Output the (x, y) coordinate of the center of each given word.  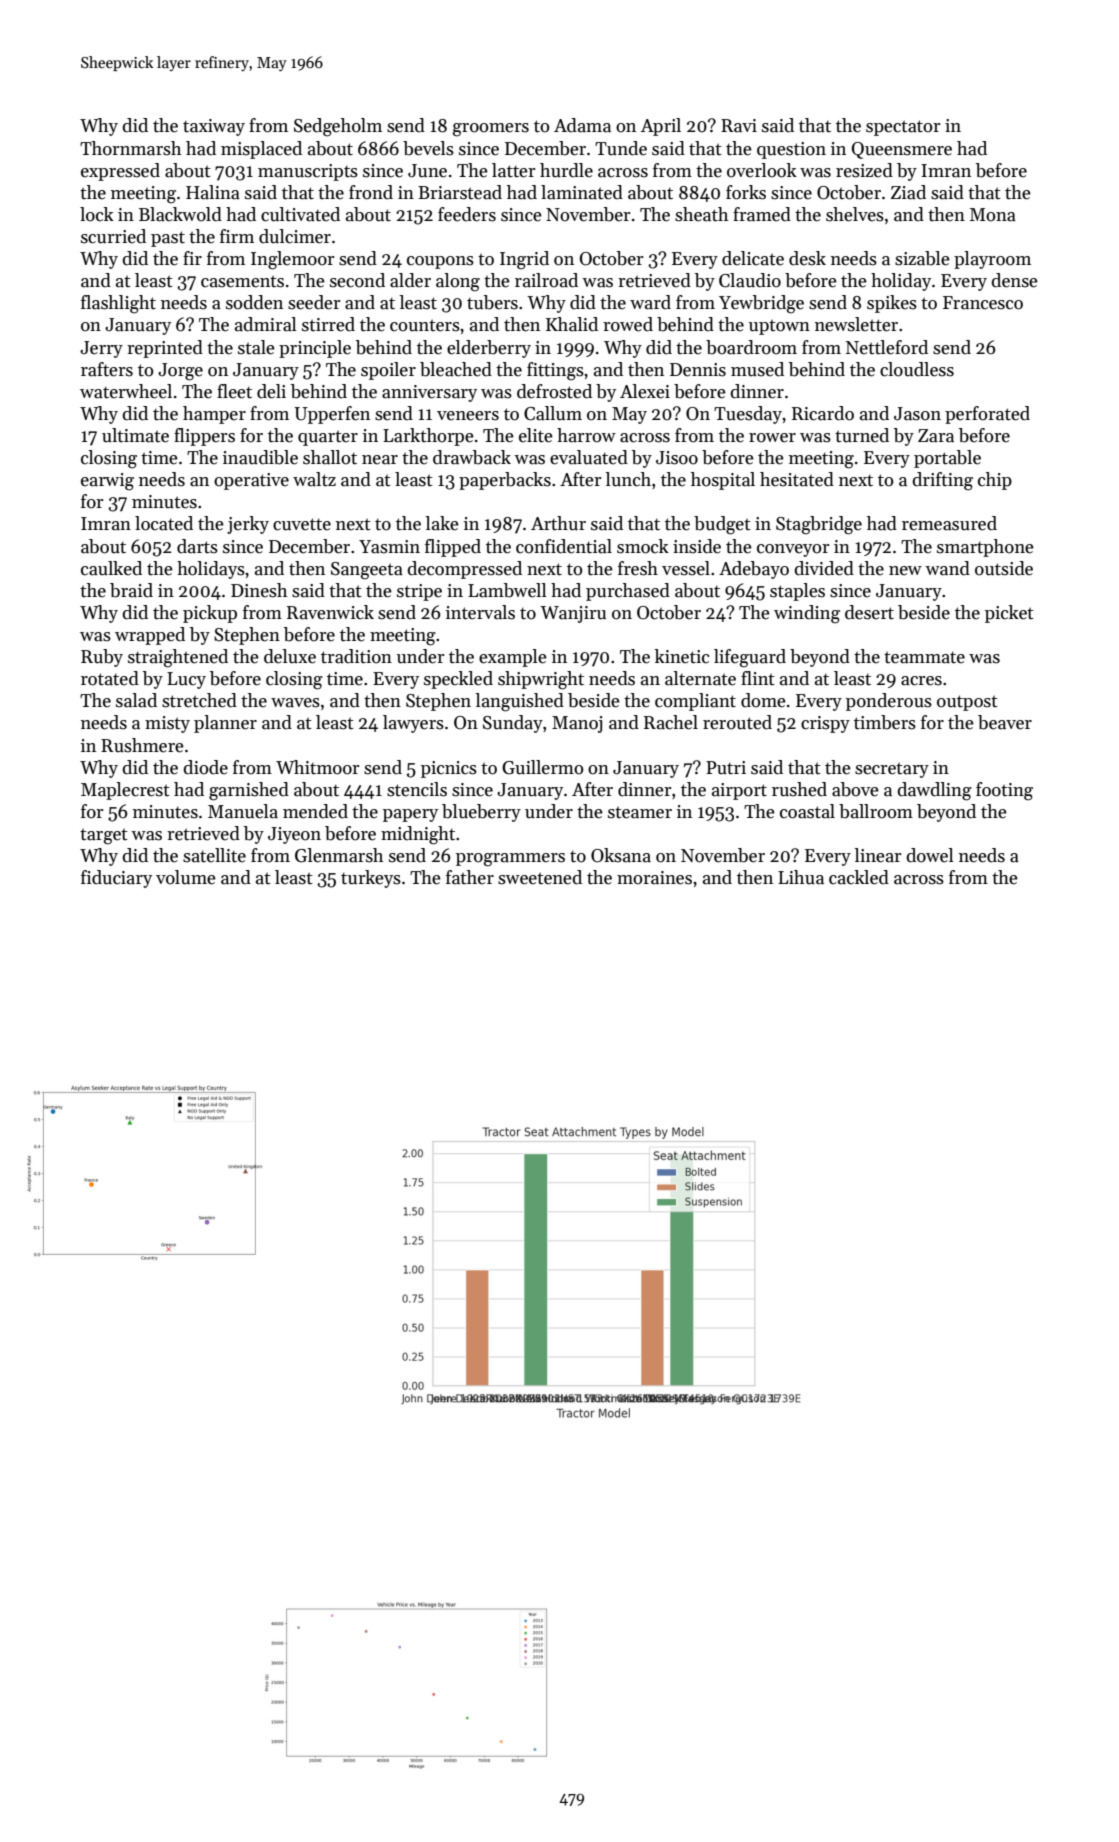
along (458, 282)
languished (519, 702)
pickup (210, 614)
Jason (917, 414)
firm (237, 236)
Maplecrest (125, 791)
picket (1009, 614)
